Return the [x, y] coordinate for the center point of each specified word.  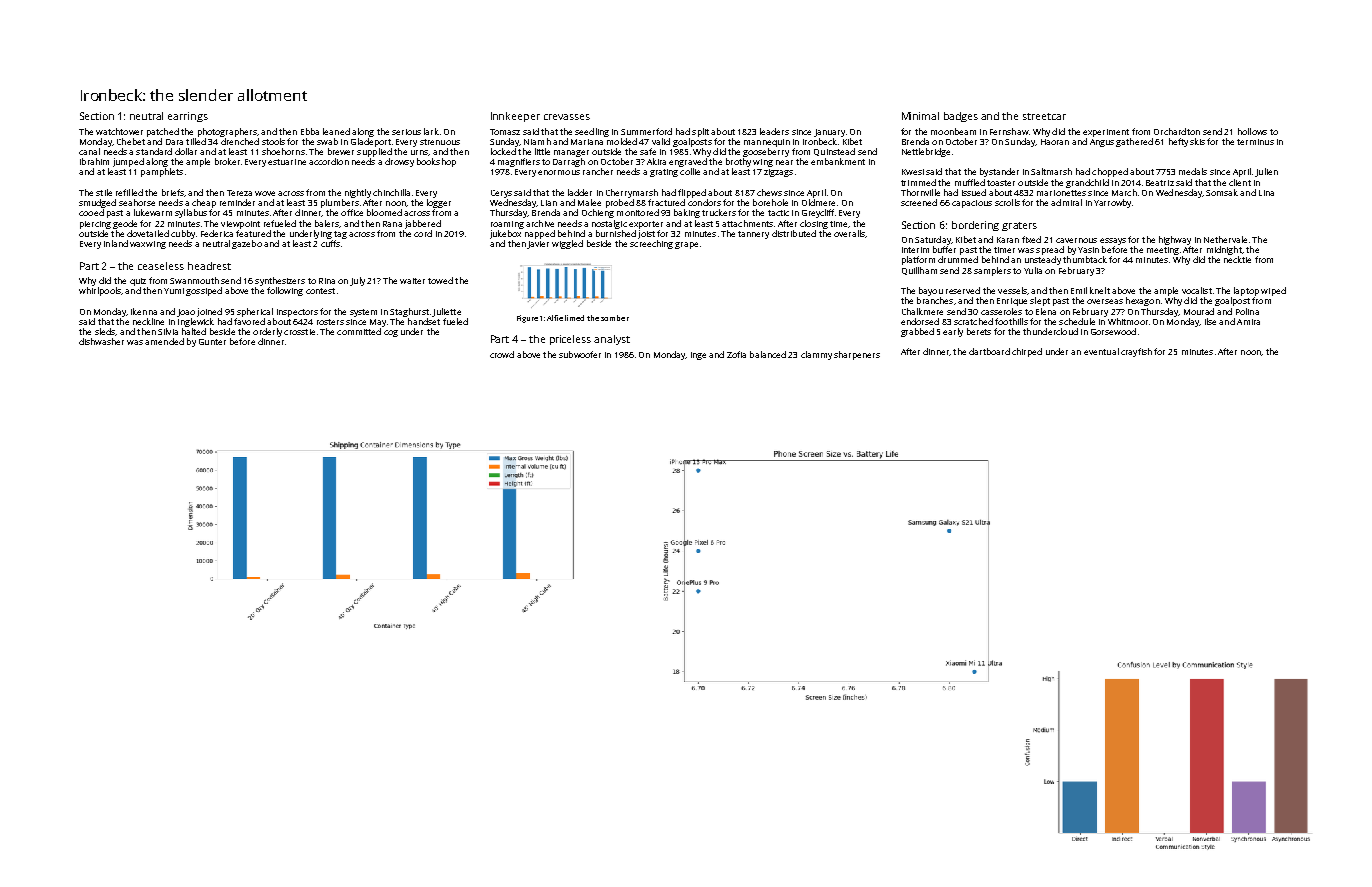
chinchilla [391, 192]
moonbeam [953, 131]
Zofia [736, 354]
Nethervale [1225, 239]
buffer [944, 249]
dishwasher [101, 341]
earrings [188, 117]
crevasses [567, 117]
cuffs [330, 243]
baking [687, 213]
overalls [849, 233]
